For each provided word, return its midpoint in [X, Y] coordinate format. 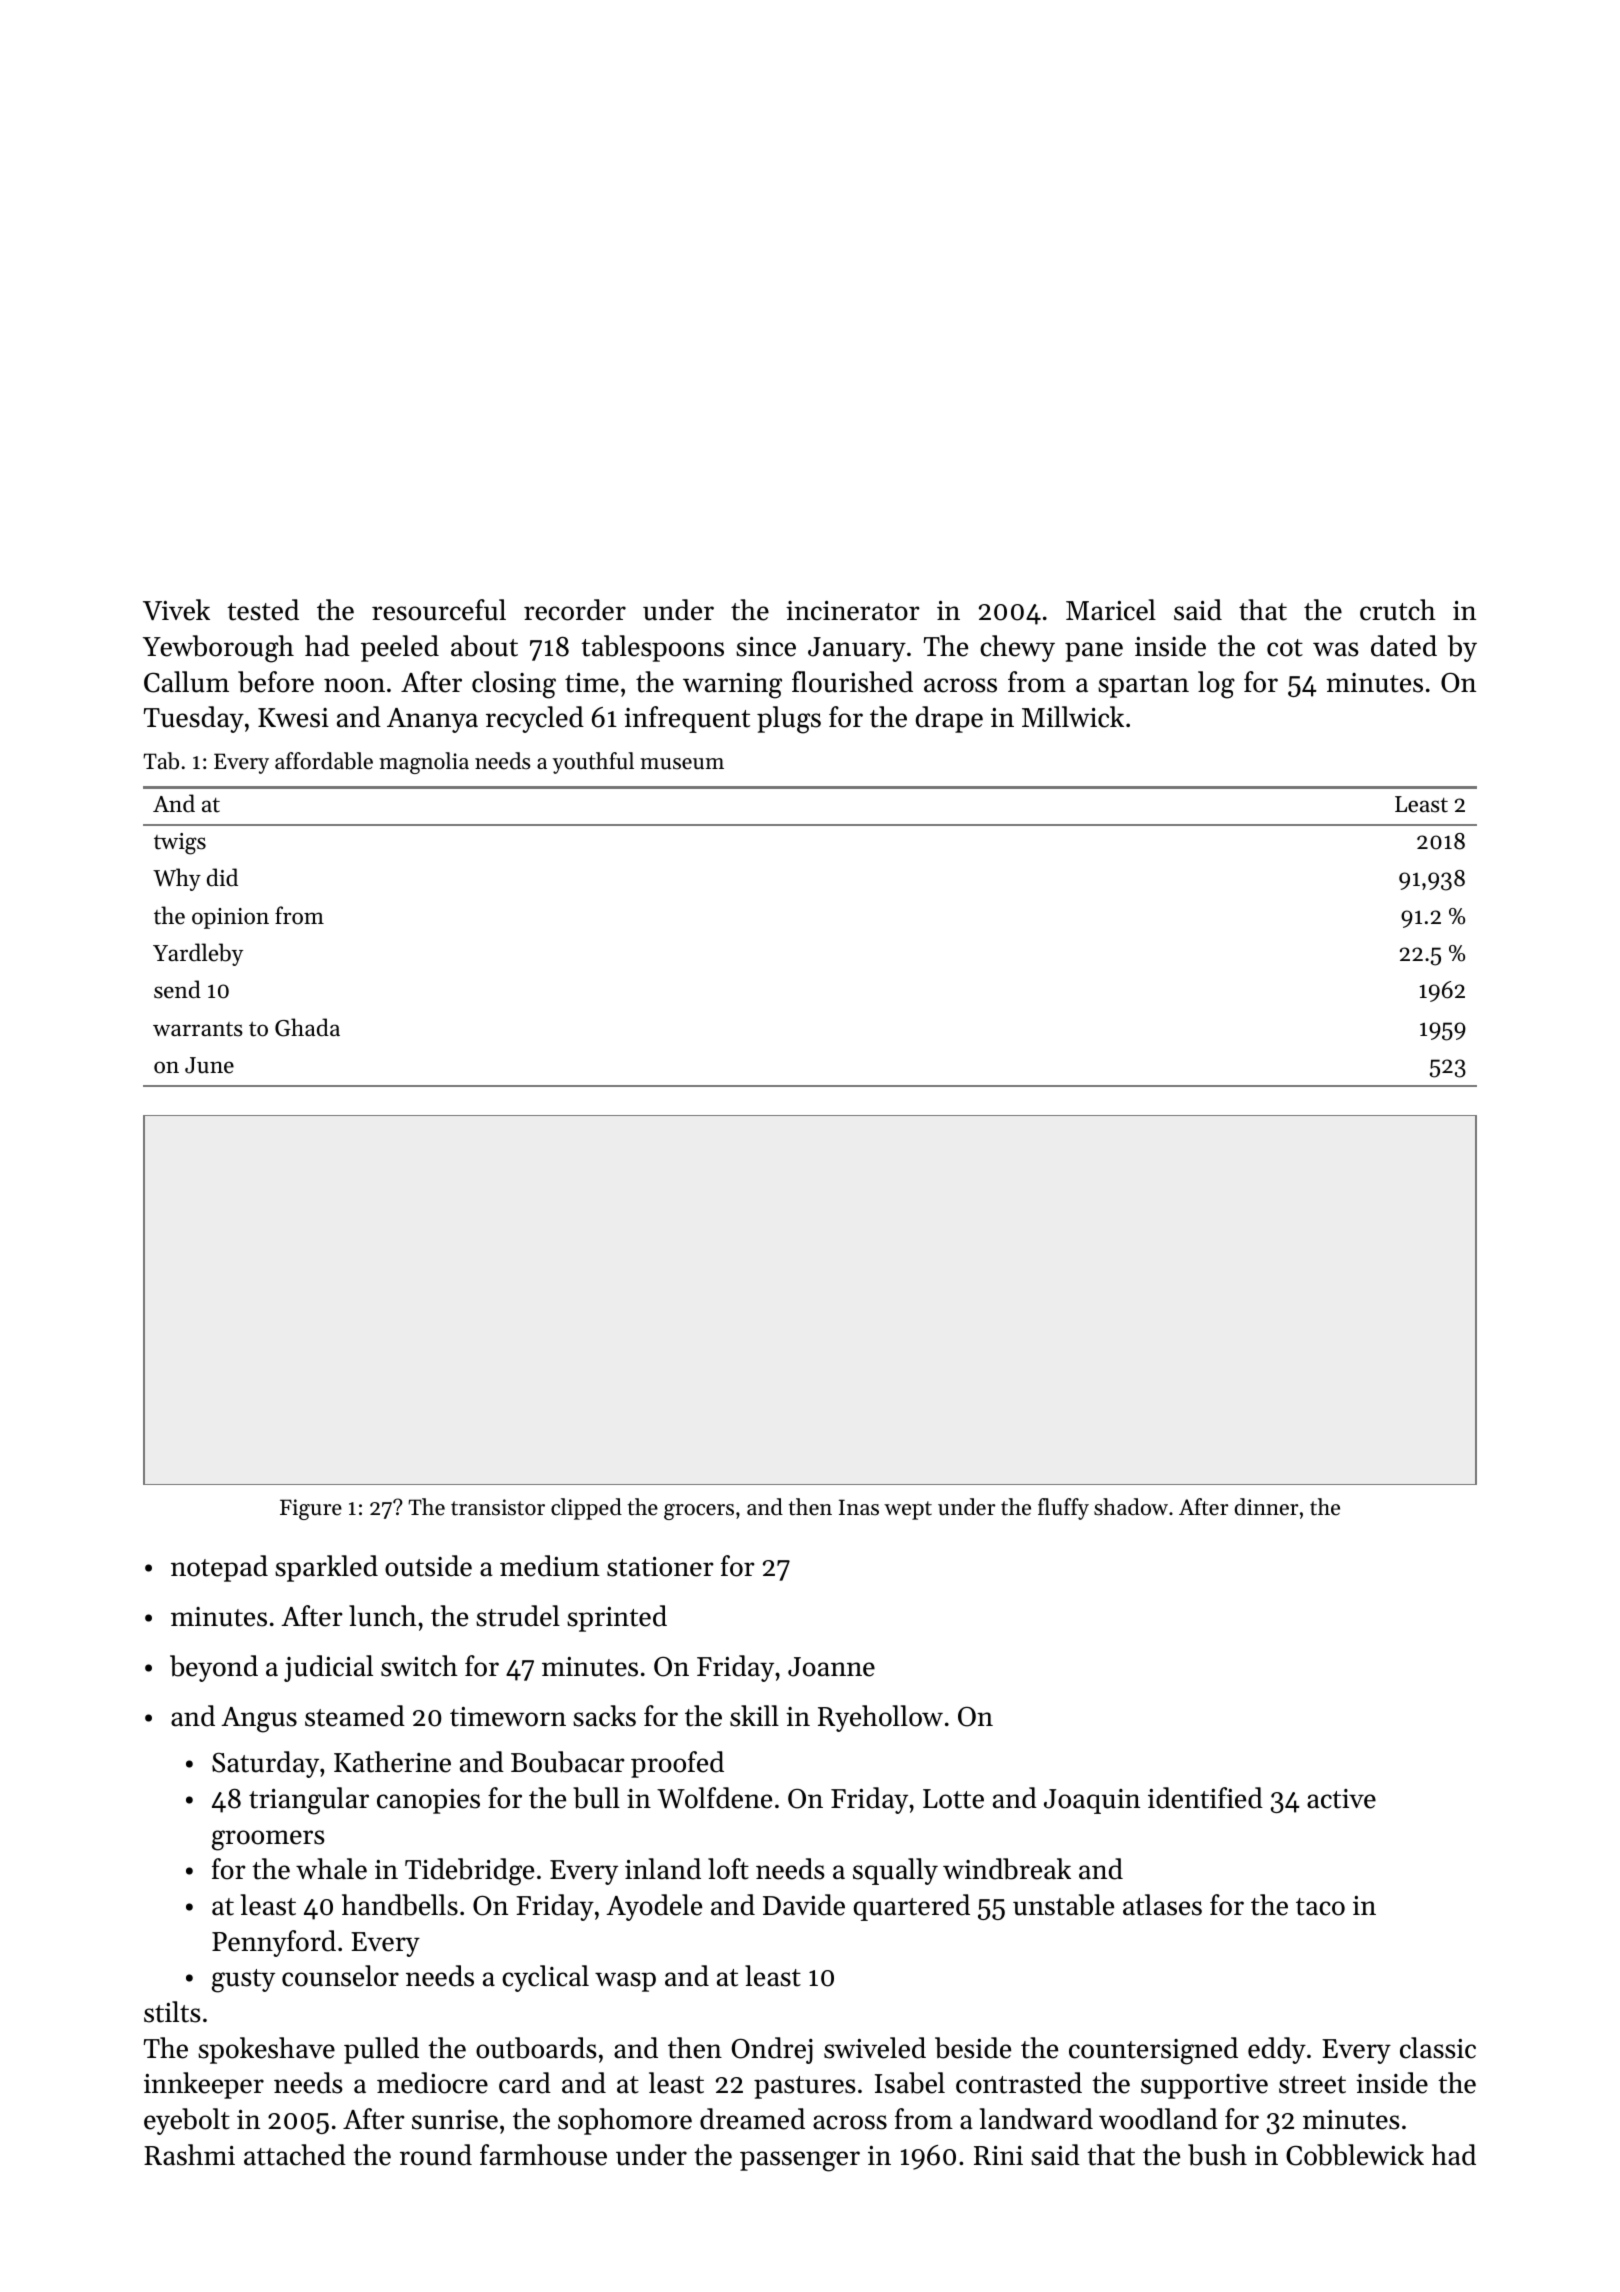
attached [295, 2155]
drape [949, 719]
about [484, 646]
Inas [859, 1507]
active [1341, 1799]
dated [1404, 646]
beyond [214, 1668]
